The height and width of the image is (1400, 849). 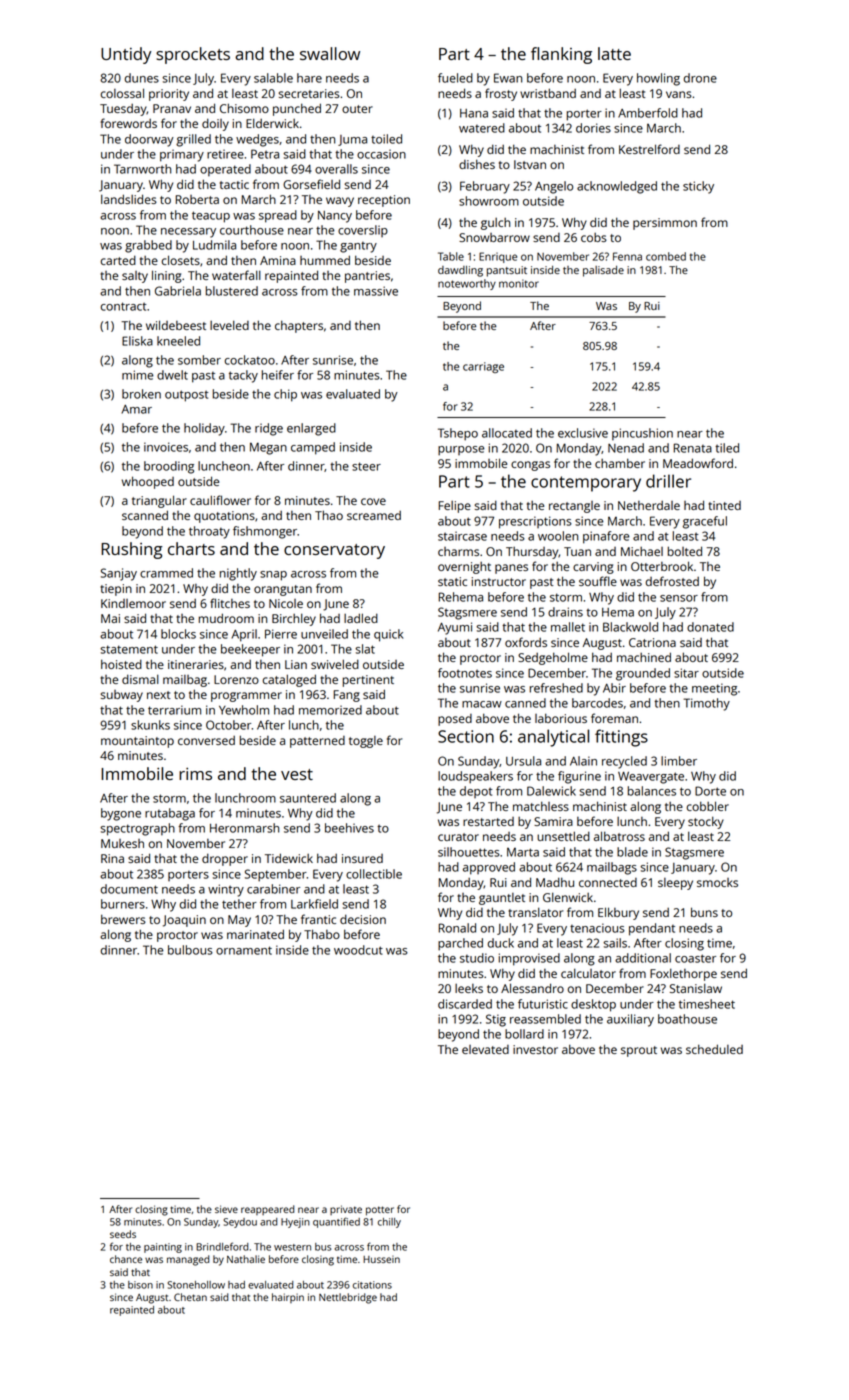 What do you see at coordinates (700, 78) in the image?
I see `drone` at bounding box center [700, 78].
